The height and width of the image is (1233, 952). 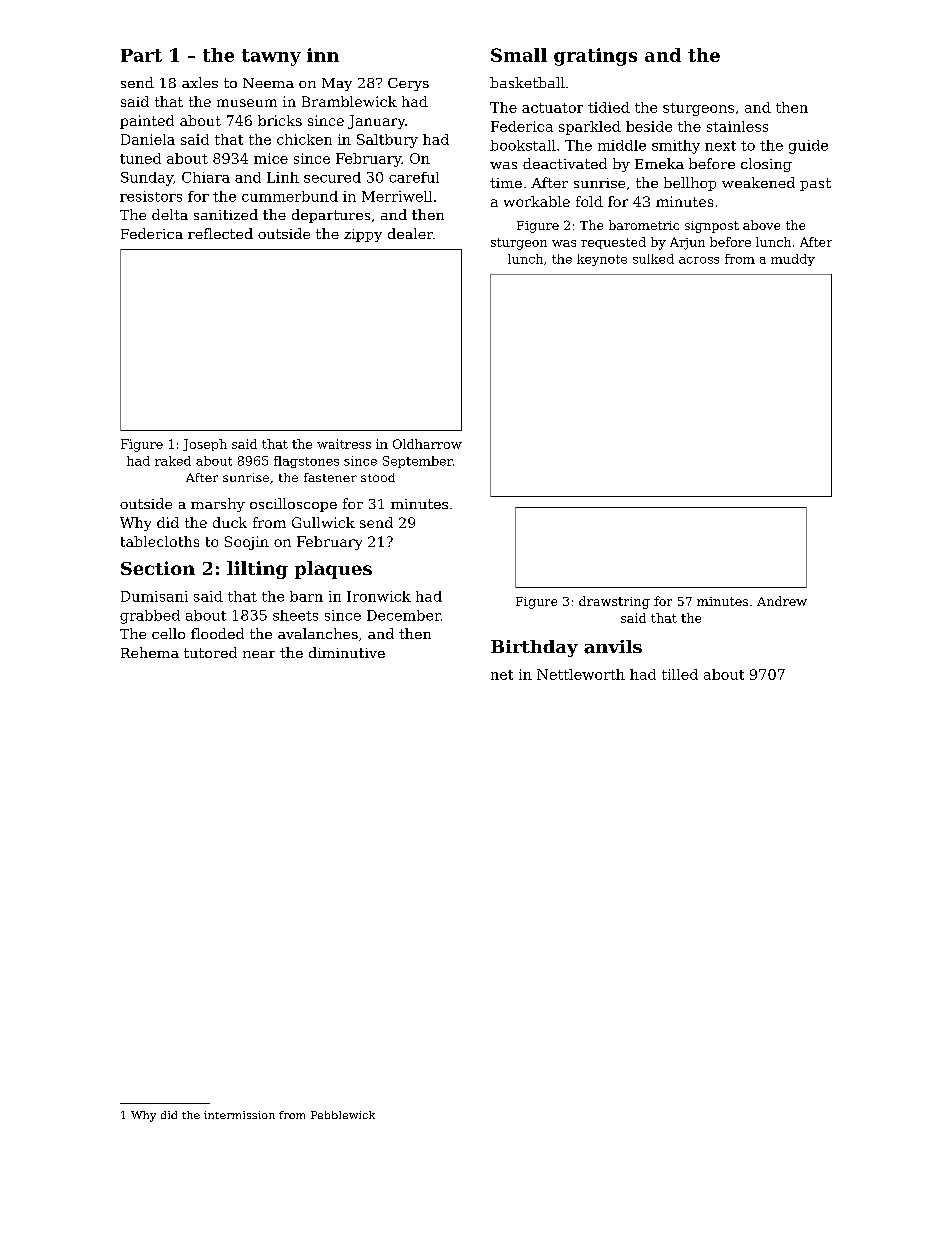 I want to click on across, so click(x=699, y=260).
